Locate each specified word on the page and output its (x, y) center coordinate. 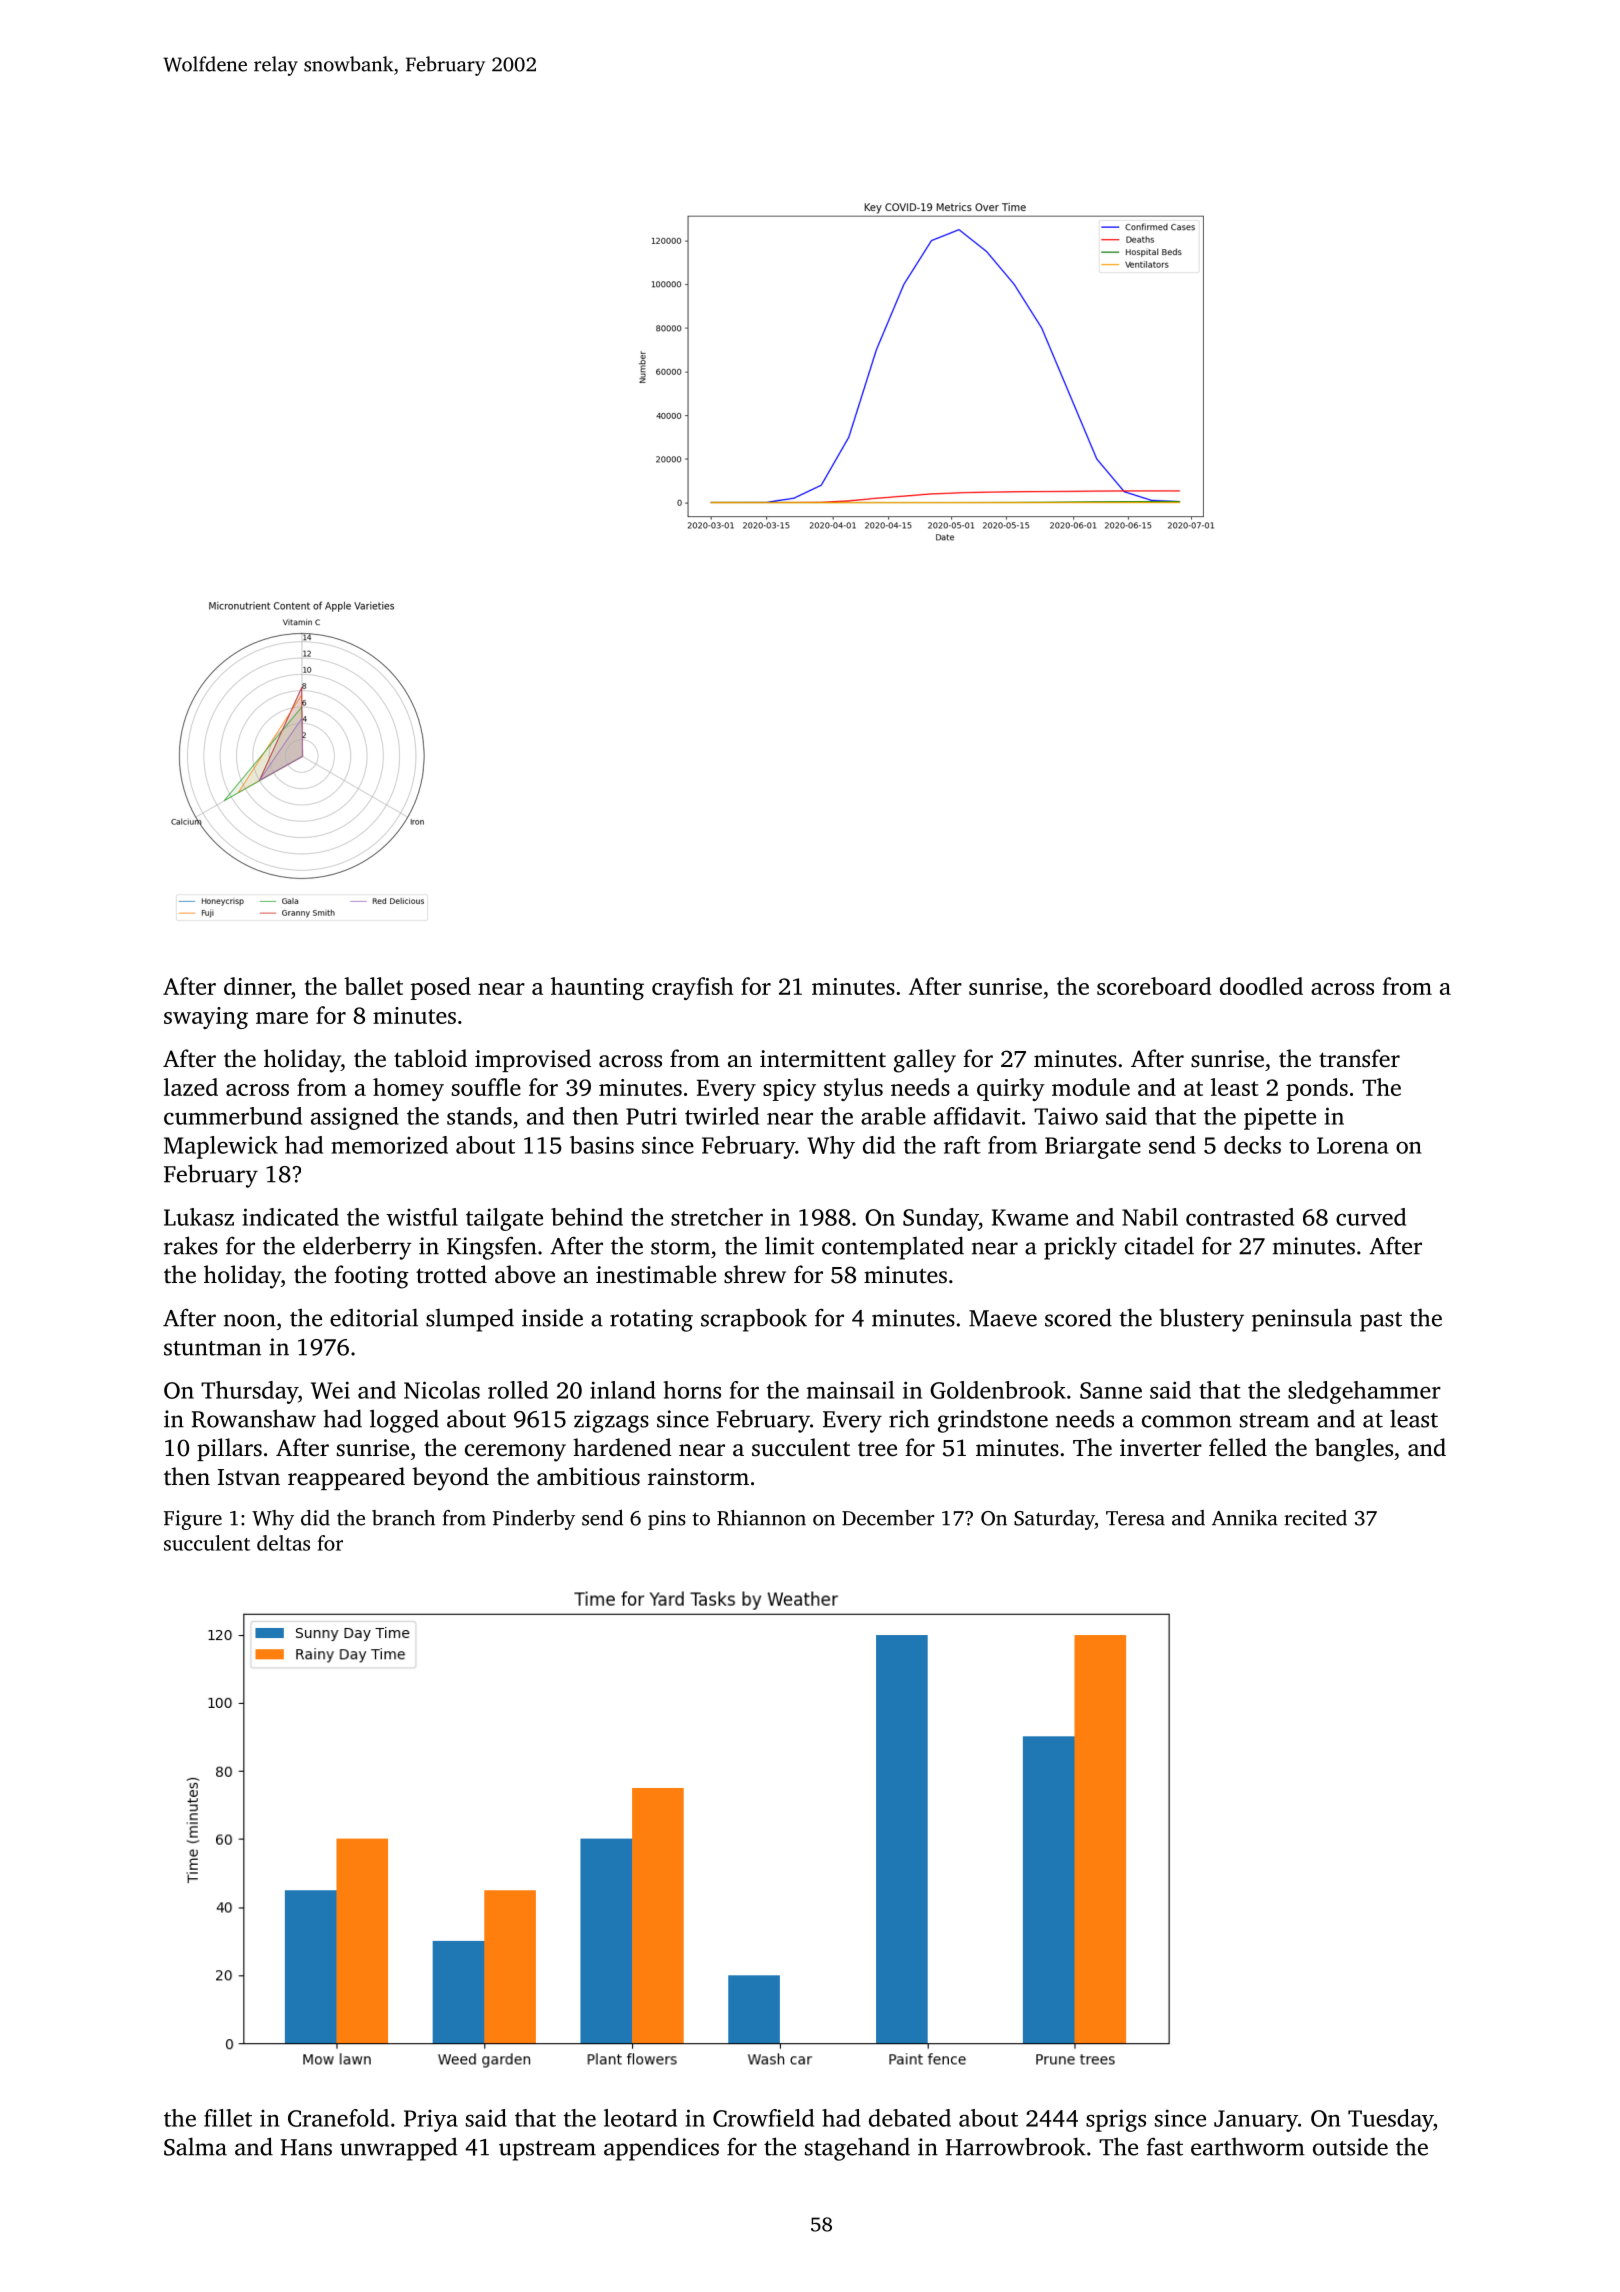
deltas (283, 1543)
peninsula (1302, 1320)
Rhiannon (761, 1518)
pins (667, 1520)
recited (1315, 1518)
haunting (597, 988)
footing (371, 1277)
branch (403, 1518)
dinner (257, 986)
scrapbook (754, 1320)
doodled (1261, 986)
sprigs (1116, 2120)
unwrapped (398, 2149)
